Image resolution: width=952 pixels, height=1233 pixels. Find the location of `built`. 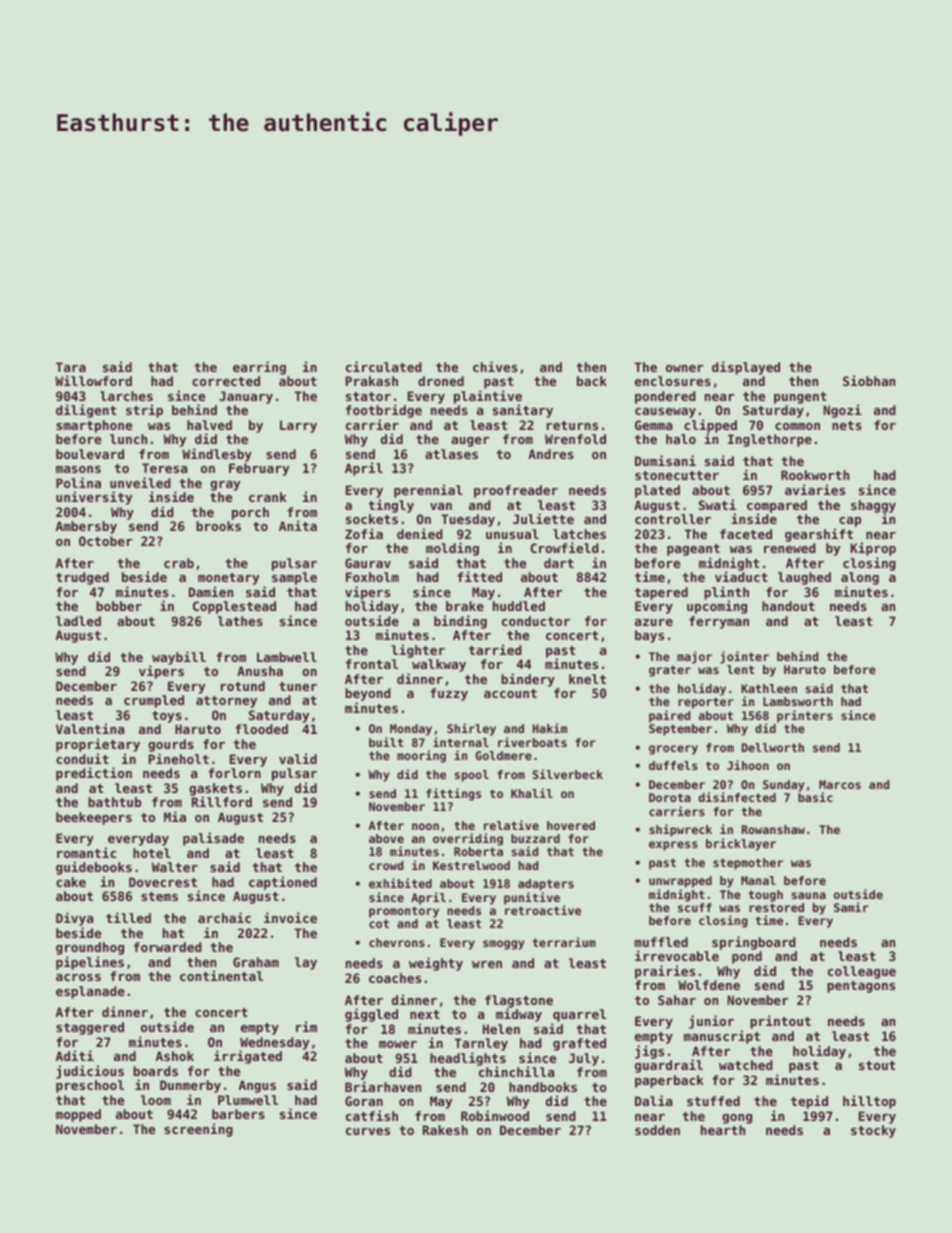

built is located at coordinates (386, 742).
